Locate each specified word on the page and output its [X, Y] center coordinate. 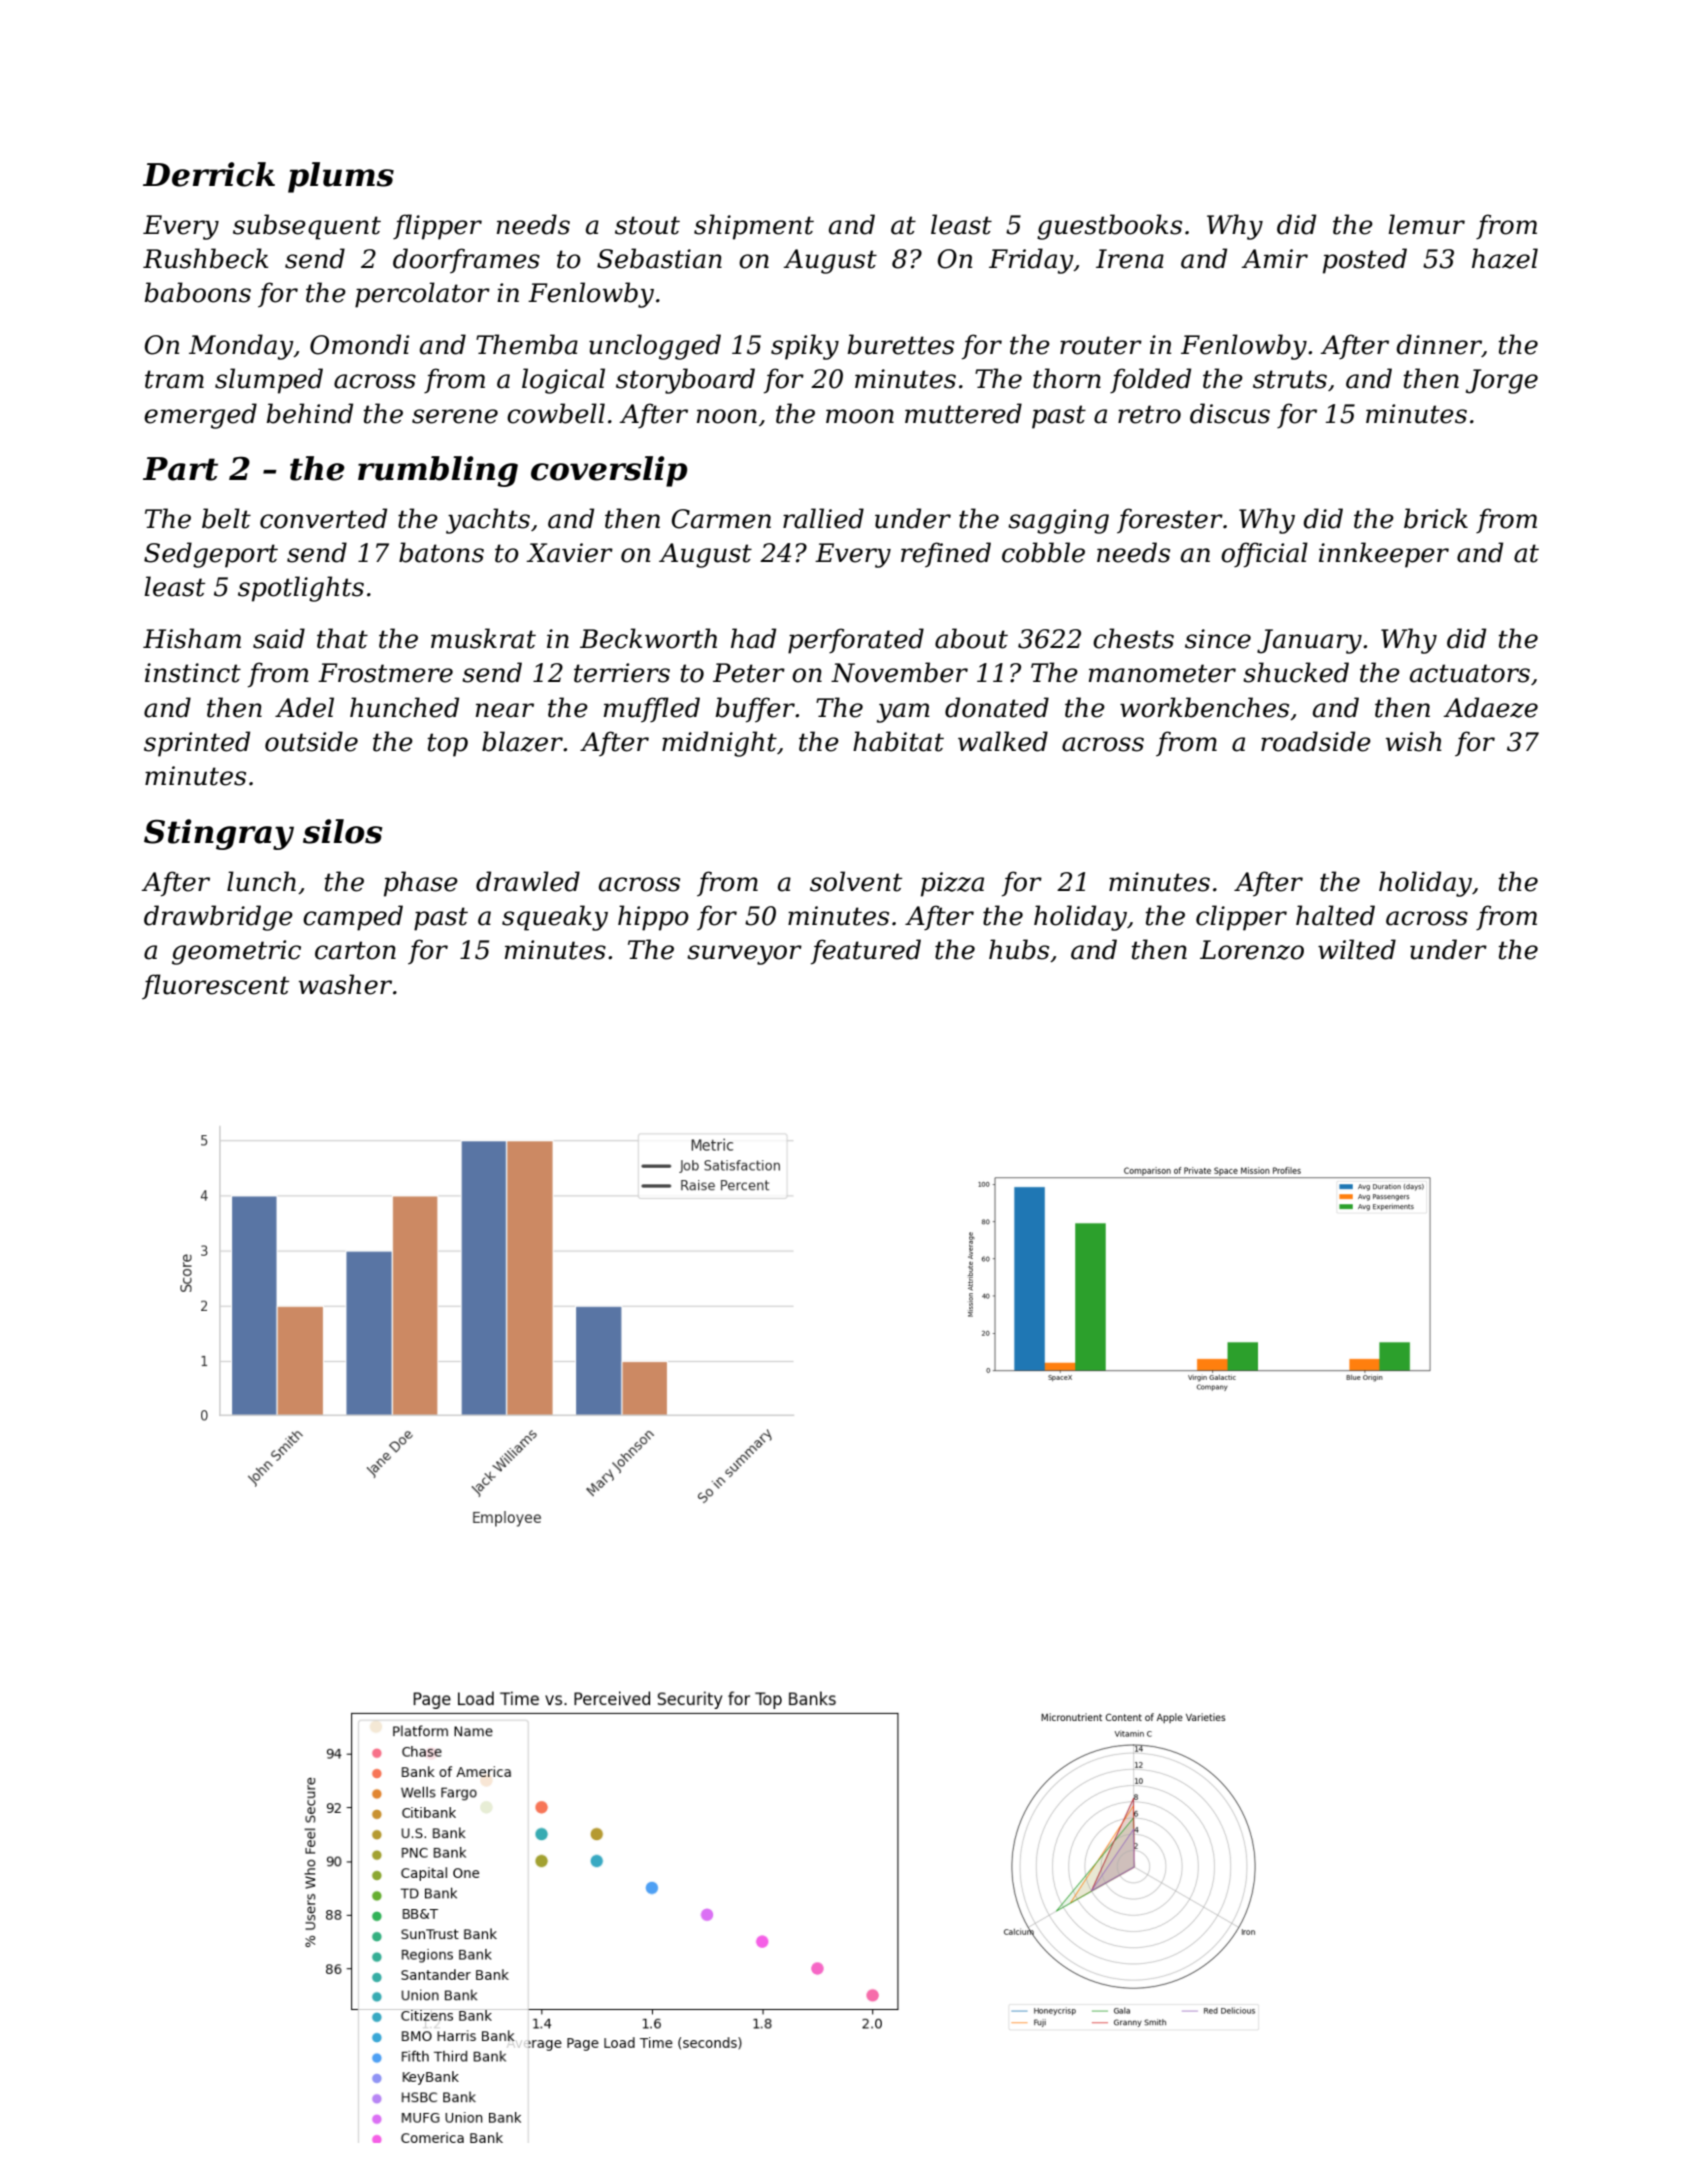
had [753, 638]
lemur [1426, 224]
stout [647, 225]
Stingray [219, 834]
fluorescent [215, 986]
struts [1290, 379]
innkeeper [1384, 555]
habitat [898, 741]
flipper [437, 227]
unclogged [655, 347]
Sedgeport [211, 555]
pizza [952, 884]
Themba [527, 344]
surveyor [744, 955]
